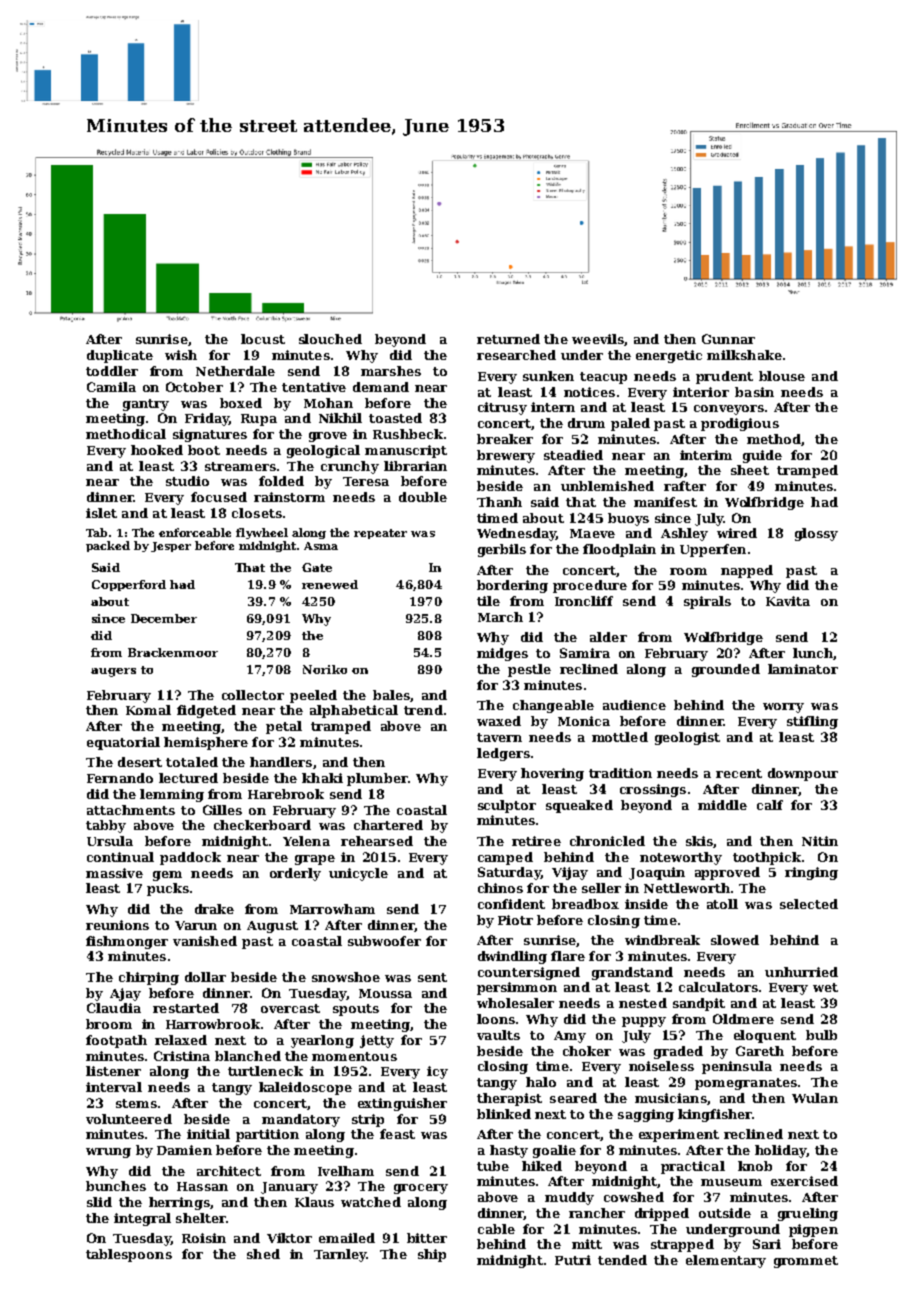  What do you see at coordinates (728, 339) in the screenshot?
I see `Gunnar` at bounding box center [728, 339].
